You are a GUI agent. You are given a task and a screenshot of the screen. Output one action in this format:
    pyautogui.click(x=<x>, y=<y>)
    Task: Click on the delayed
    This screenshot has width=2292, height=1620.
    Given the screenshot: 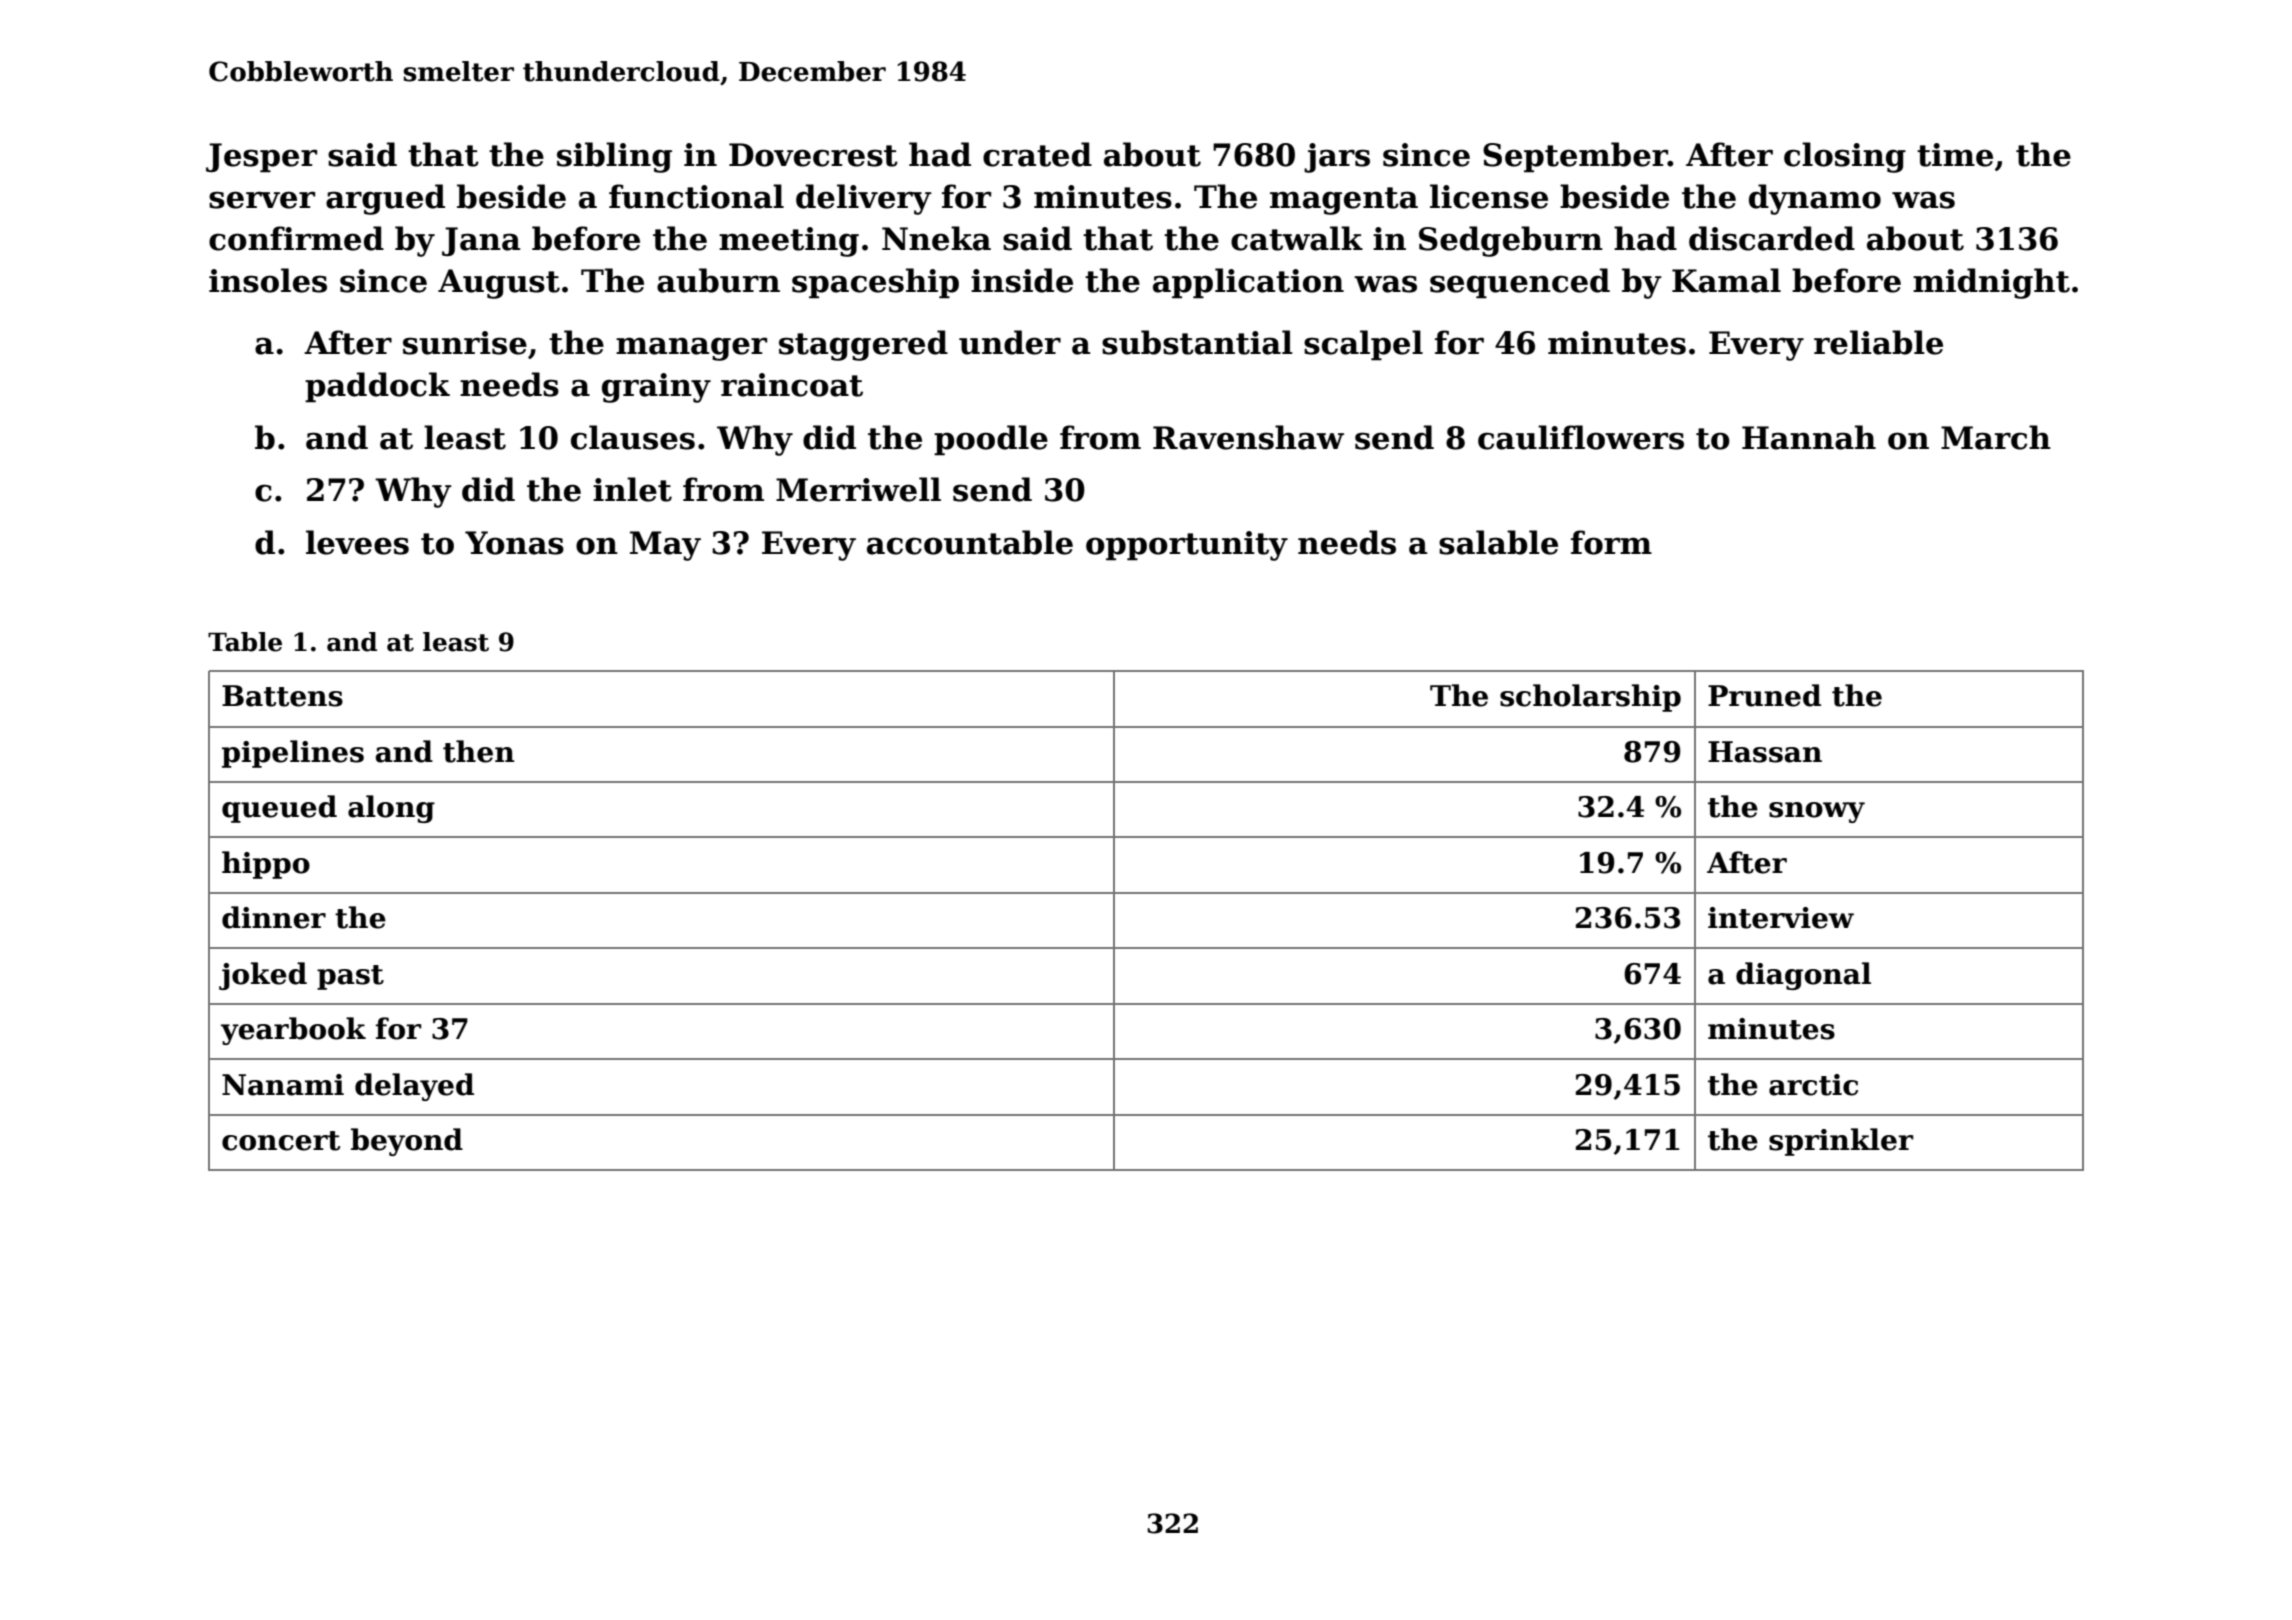 What is the action you would take?
    pyautogui.click(x=414, y=1087)
